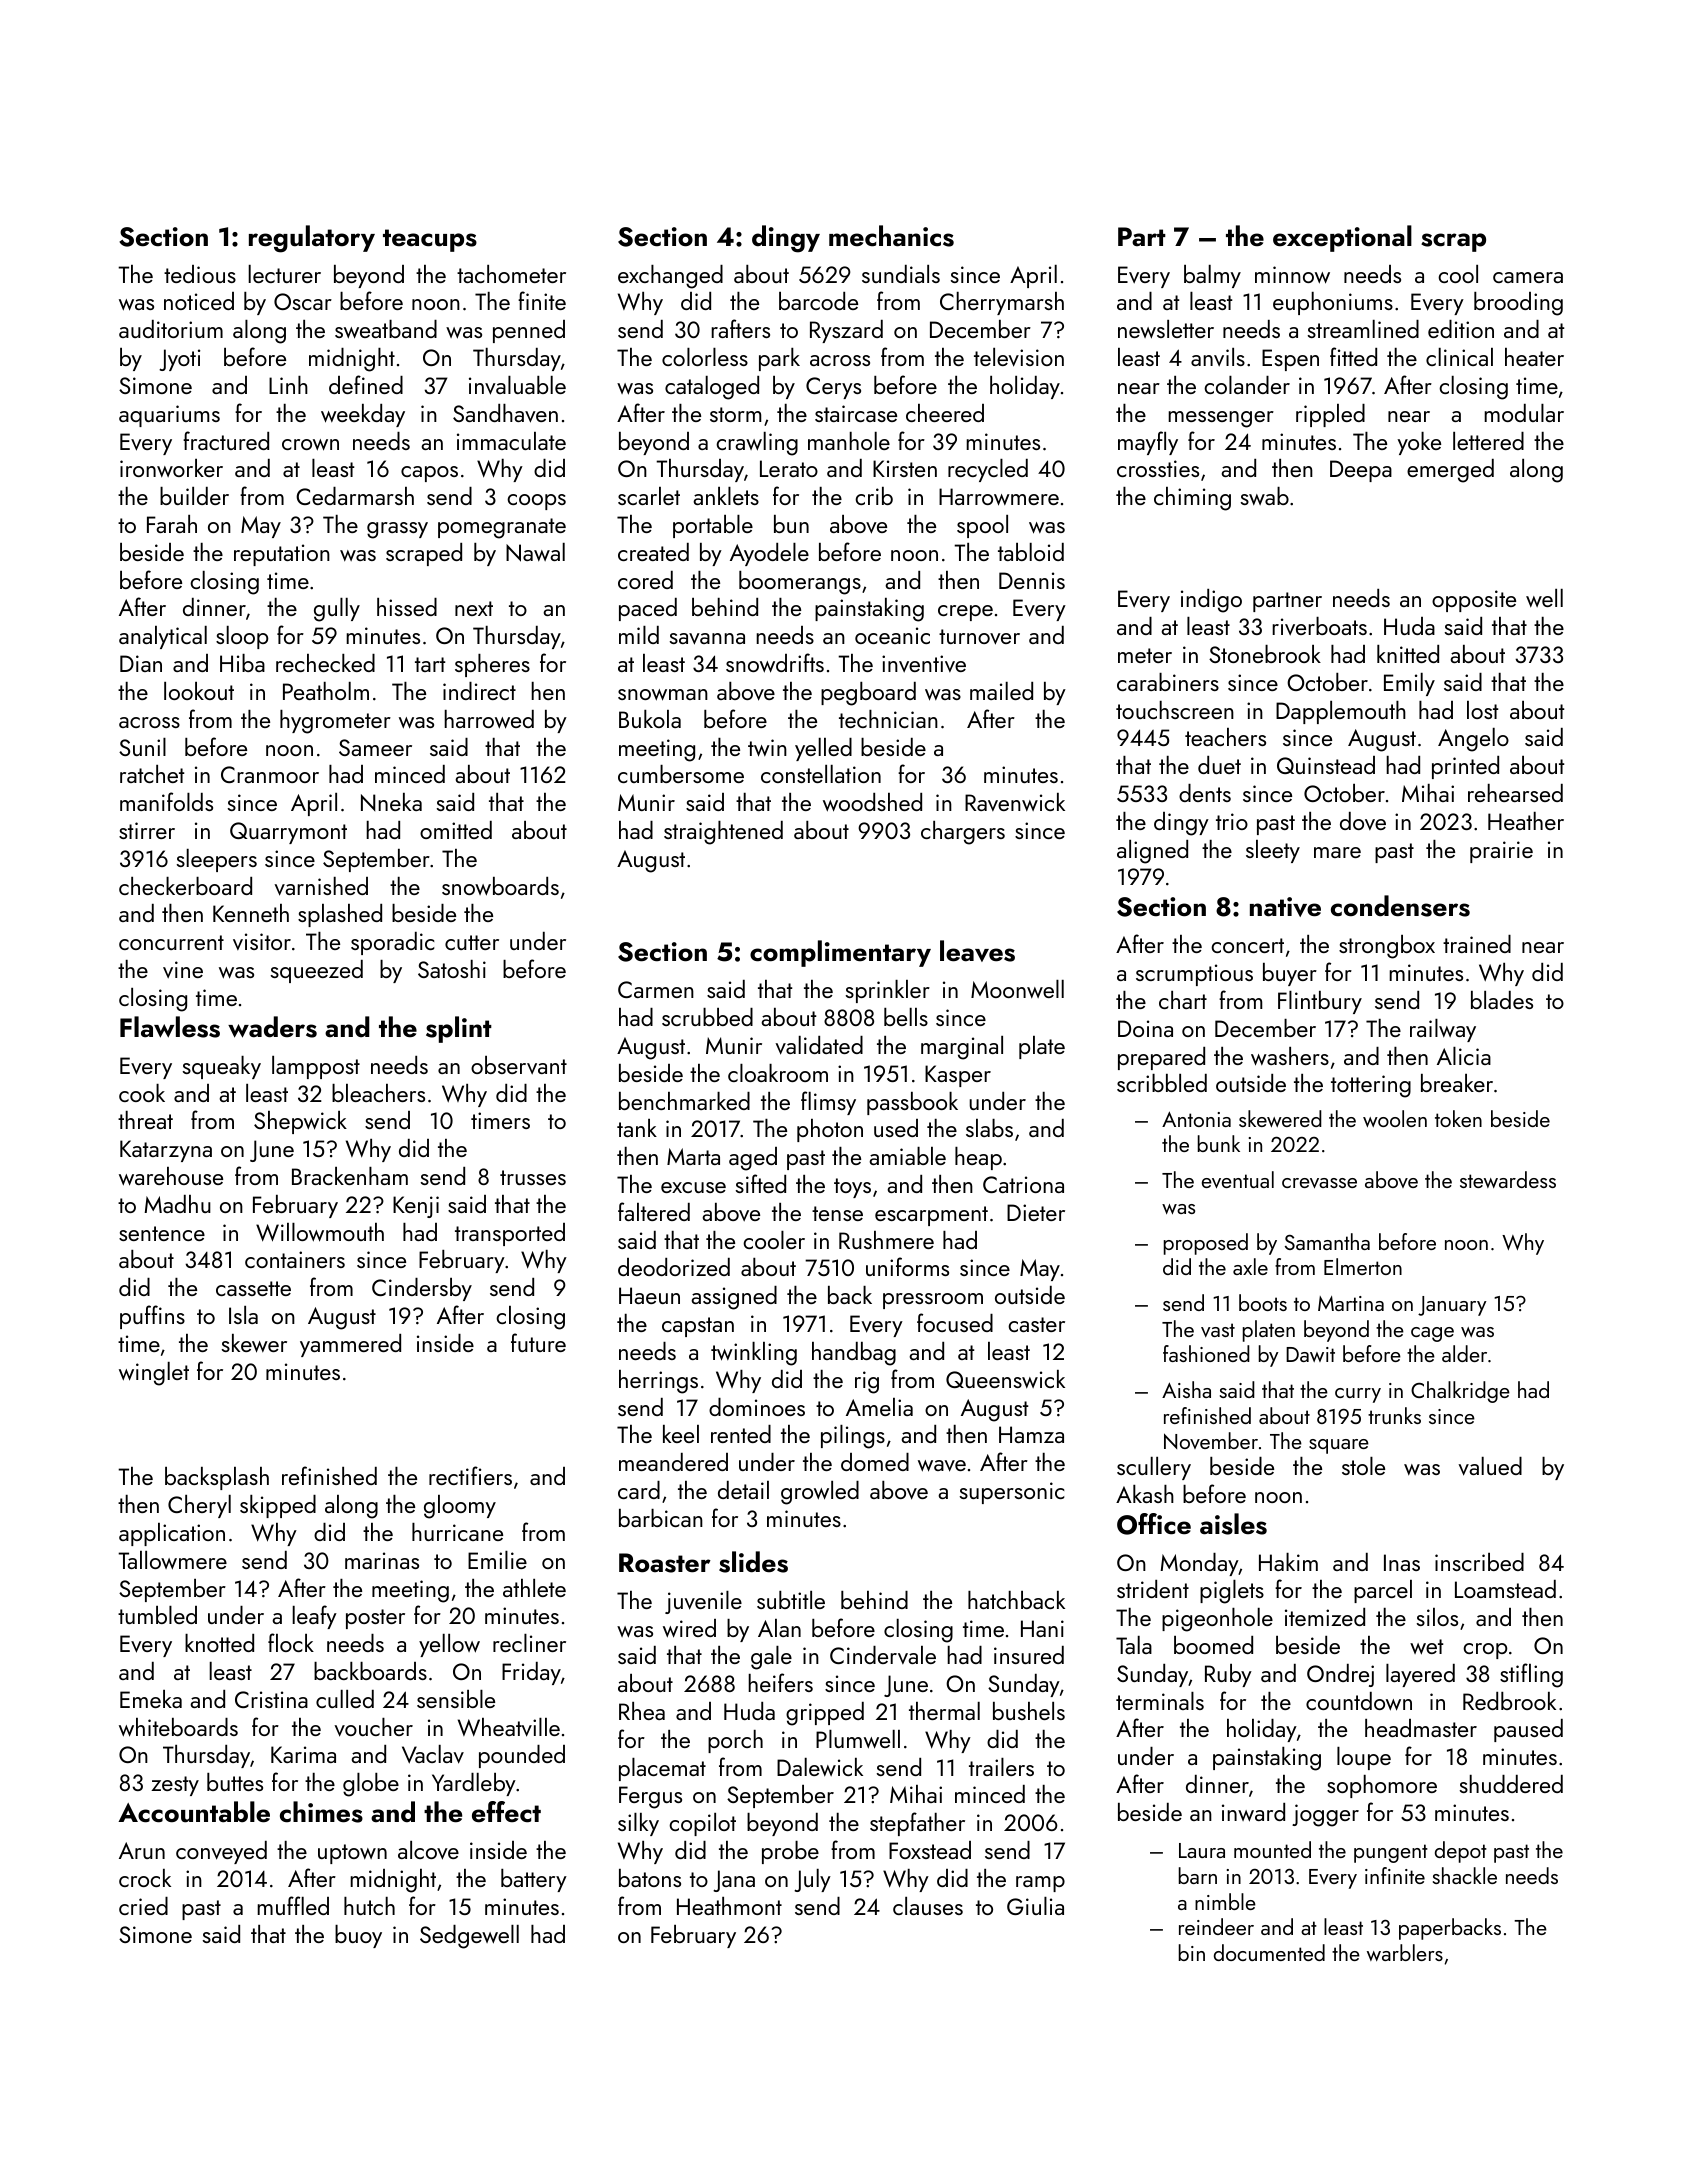 This screenshot has height=2178, width=1683. I want to click on sundials, so click(901, 274).
